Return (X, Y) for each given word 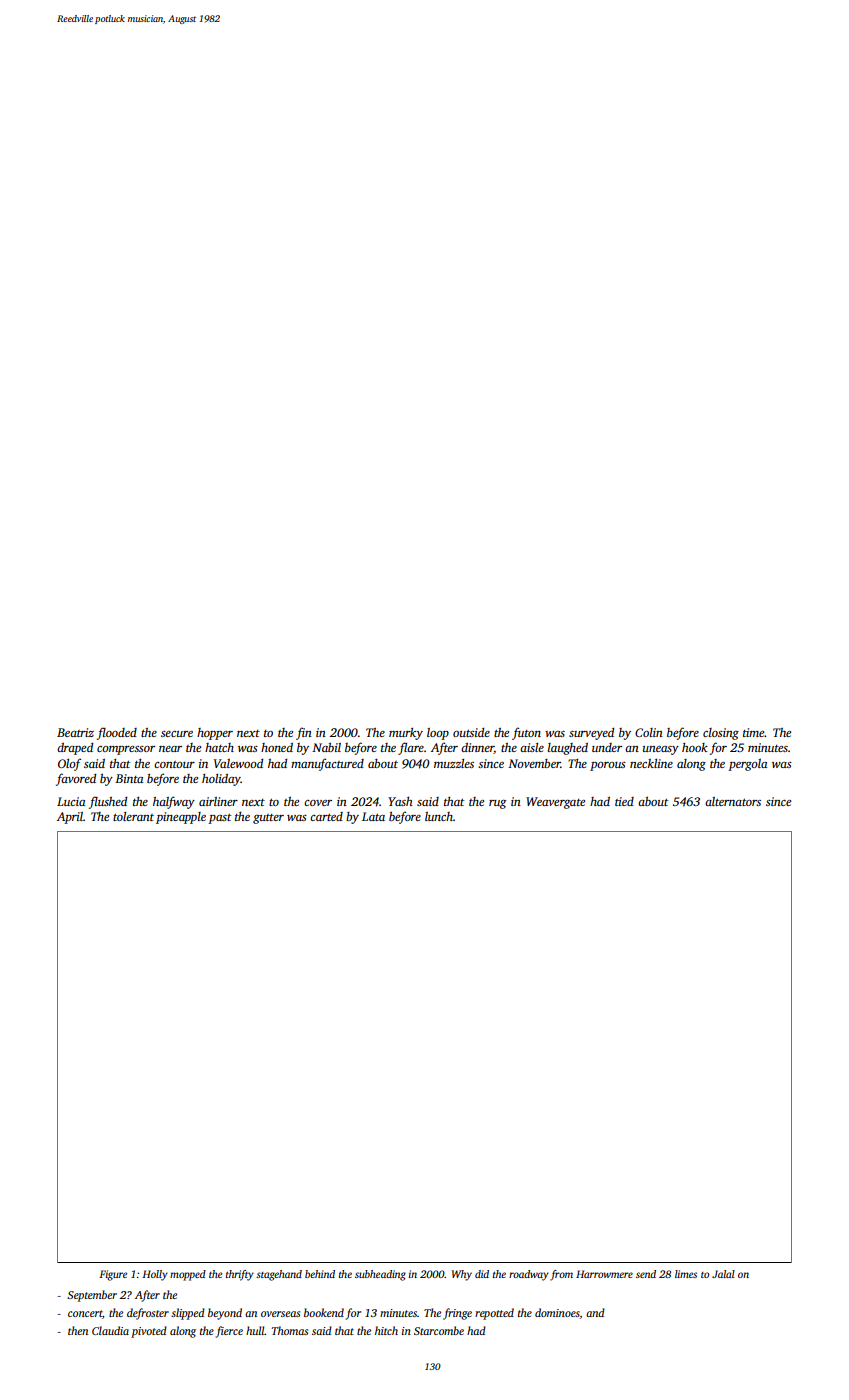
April (70, 818)
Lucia (71, 801)
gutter (268, 819)
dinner (477, 748)
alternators (733, 801)
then (78, 1330)
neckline (651, 763)
